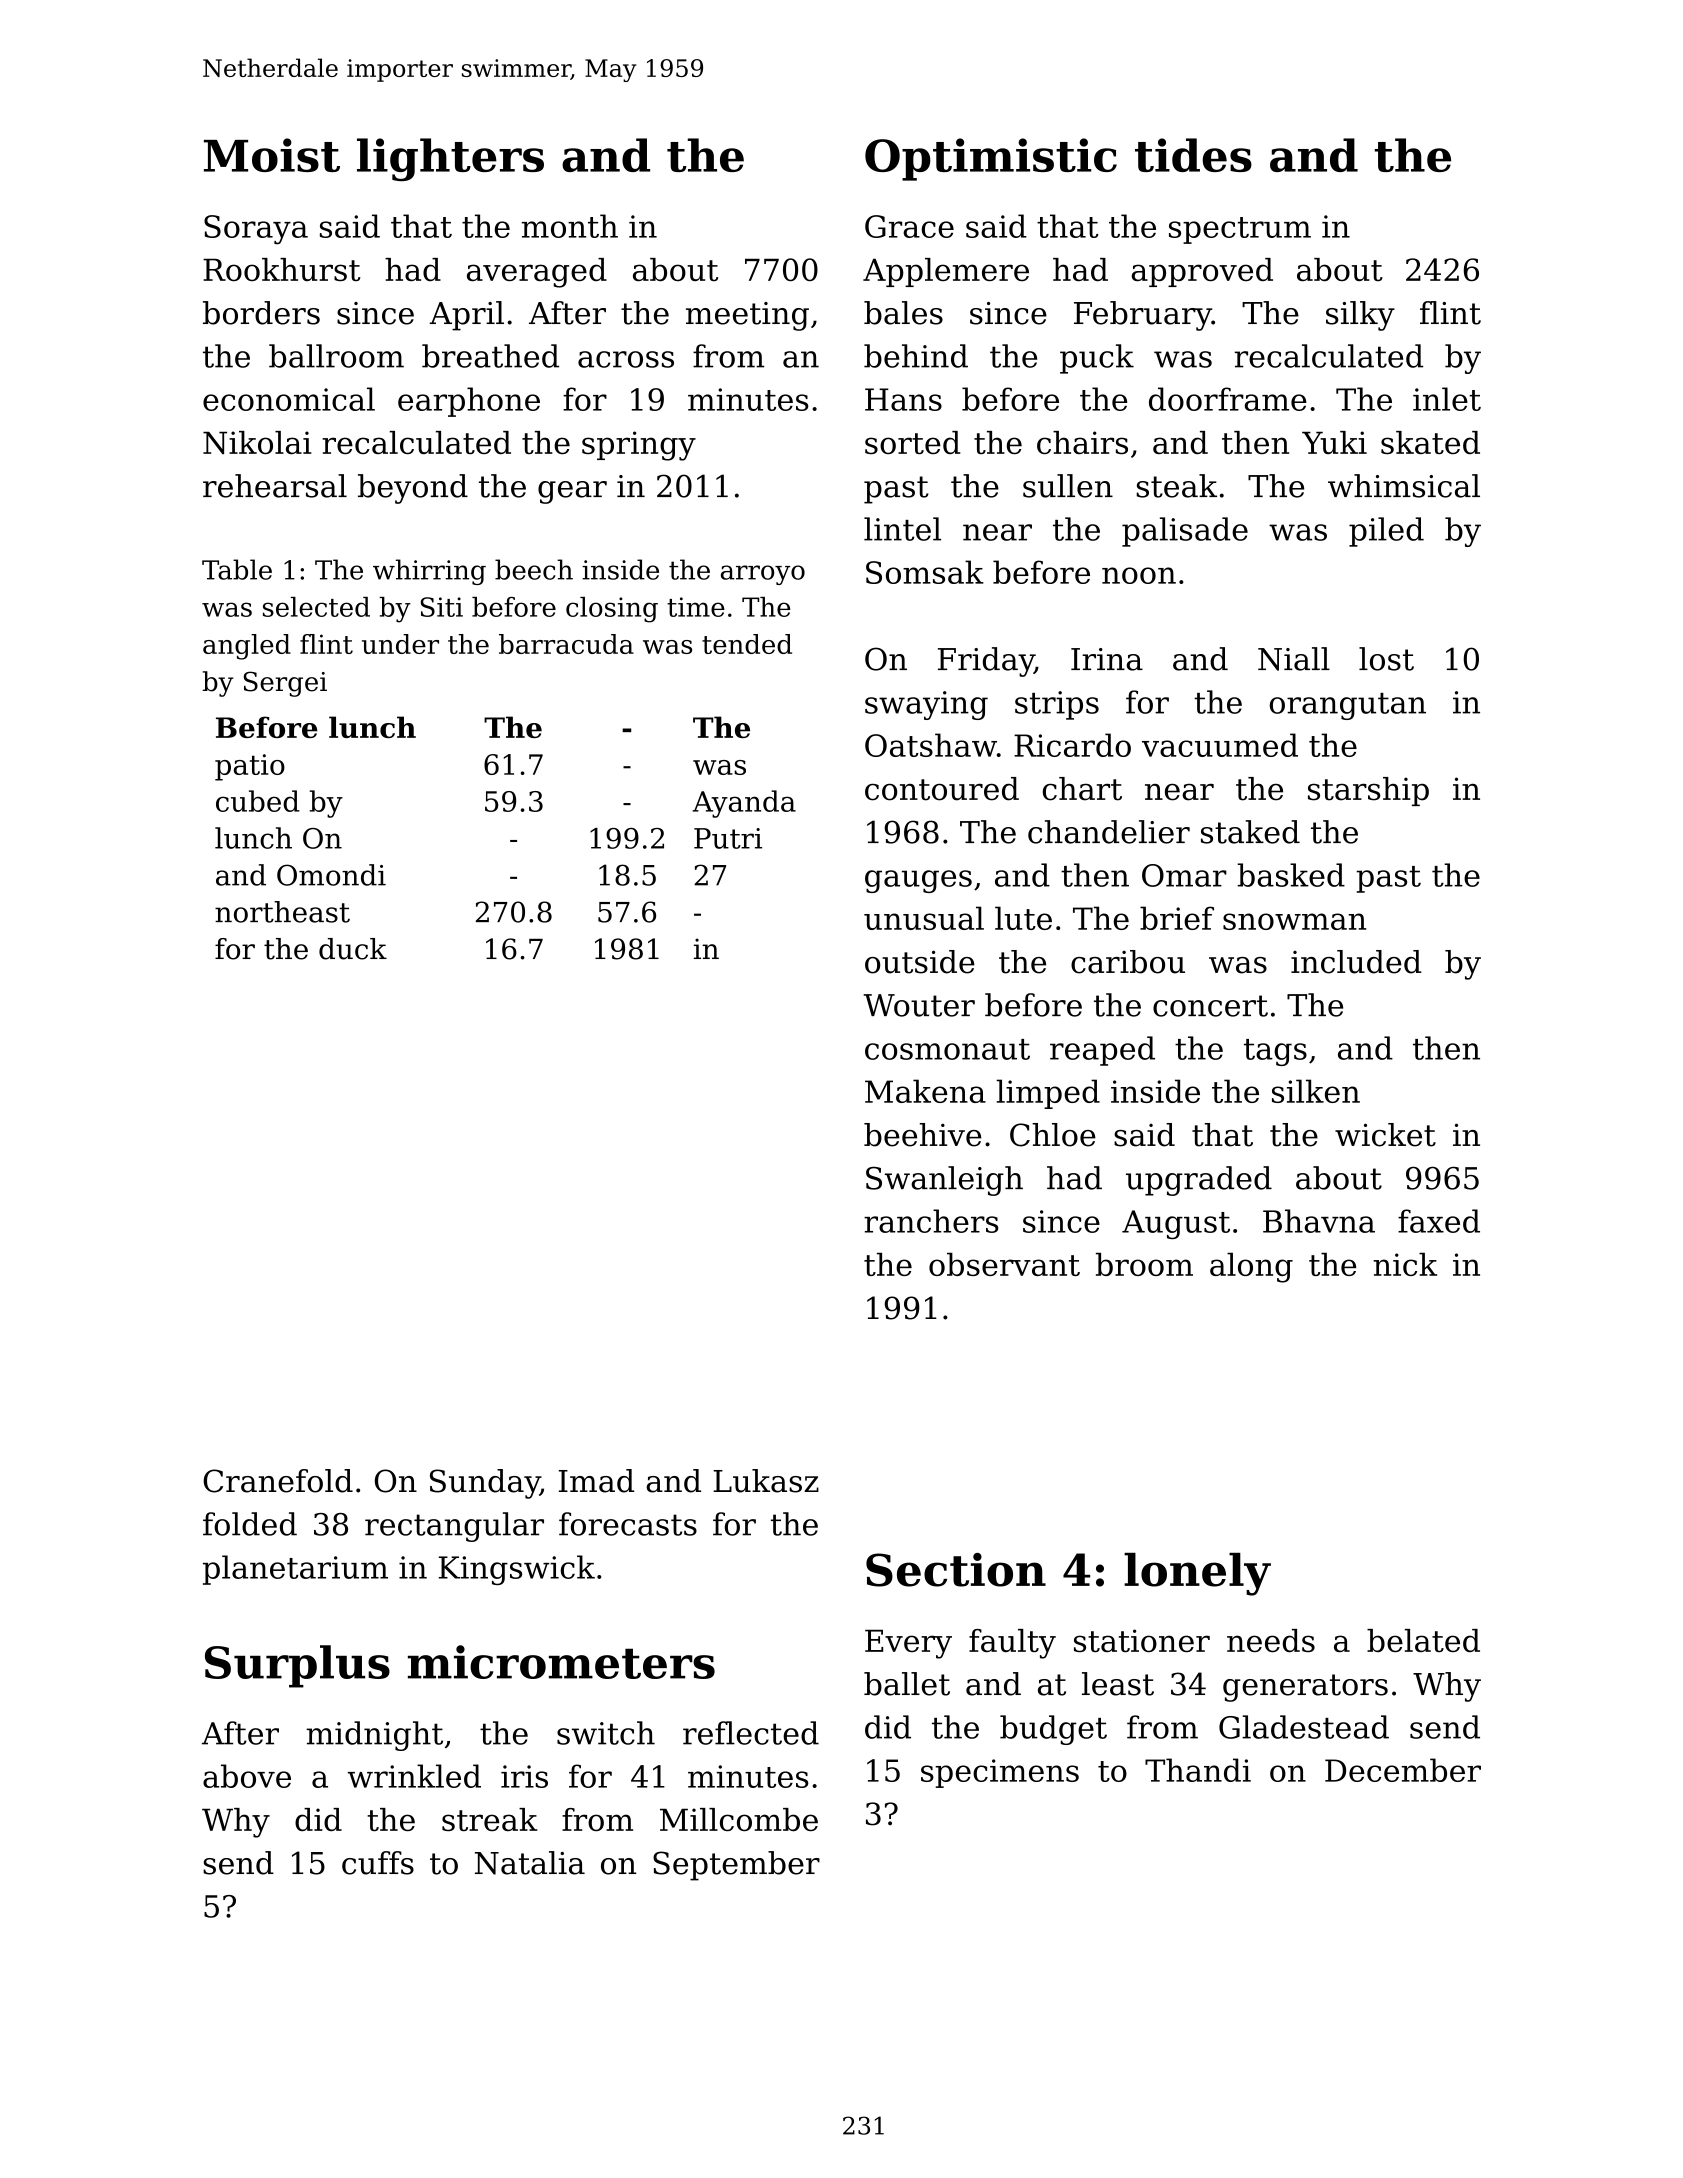 The height and width of the document is (2178, 1683). What do you see at coordinates (1210, 1006) in the document?
I see `concert` at bounding box center [1210, 1006].
